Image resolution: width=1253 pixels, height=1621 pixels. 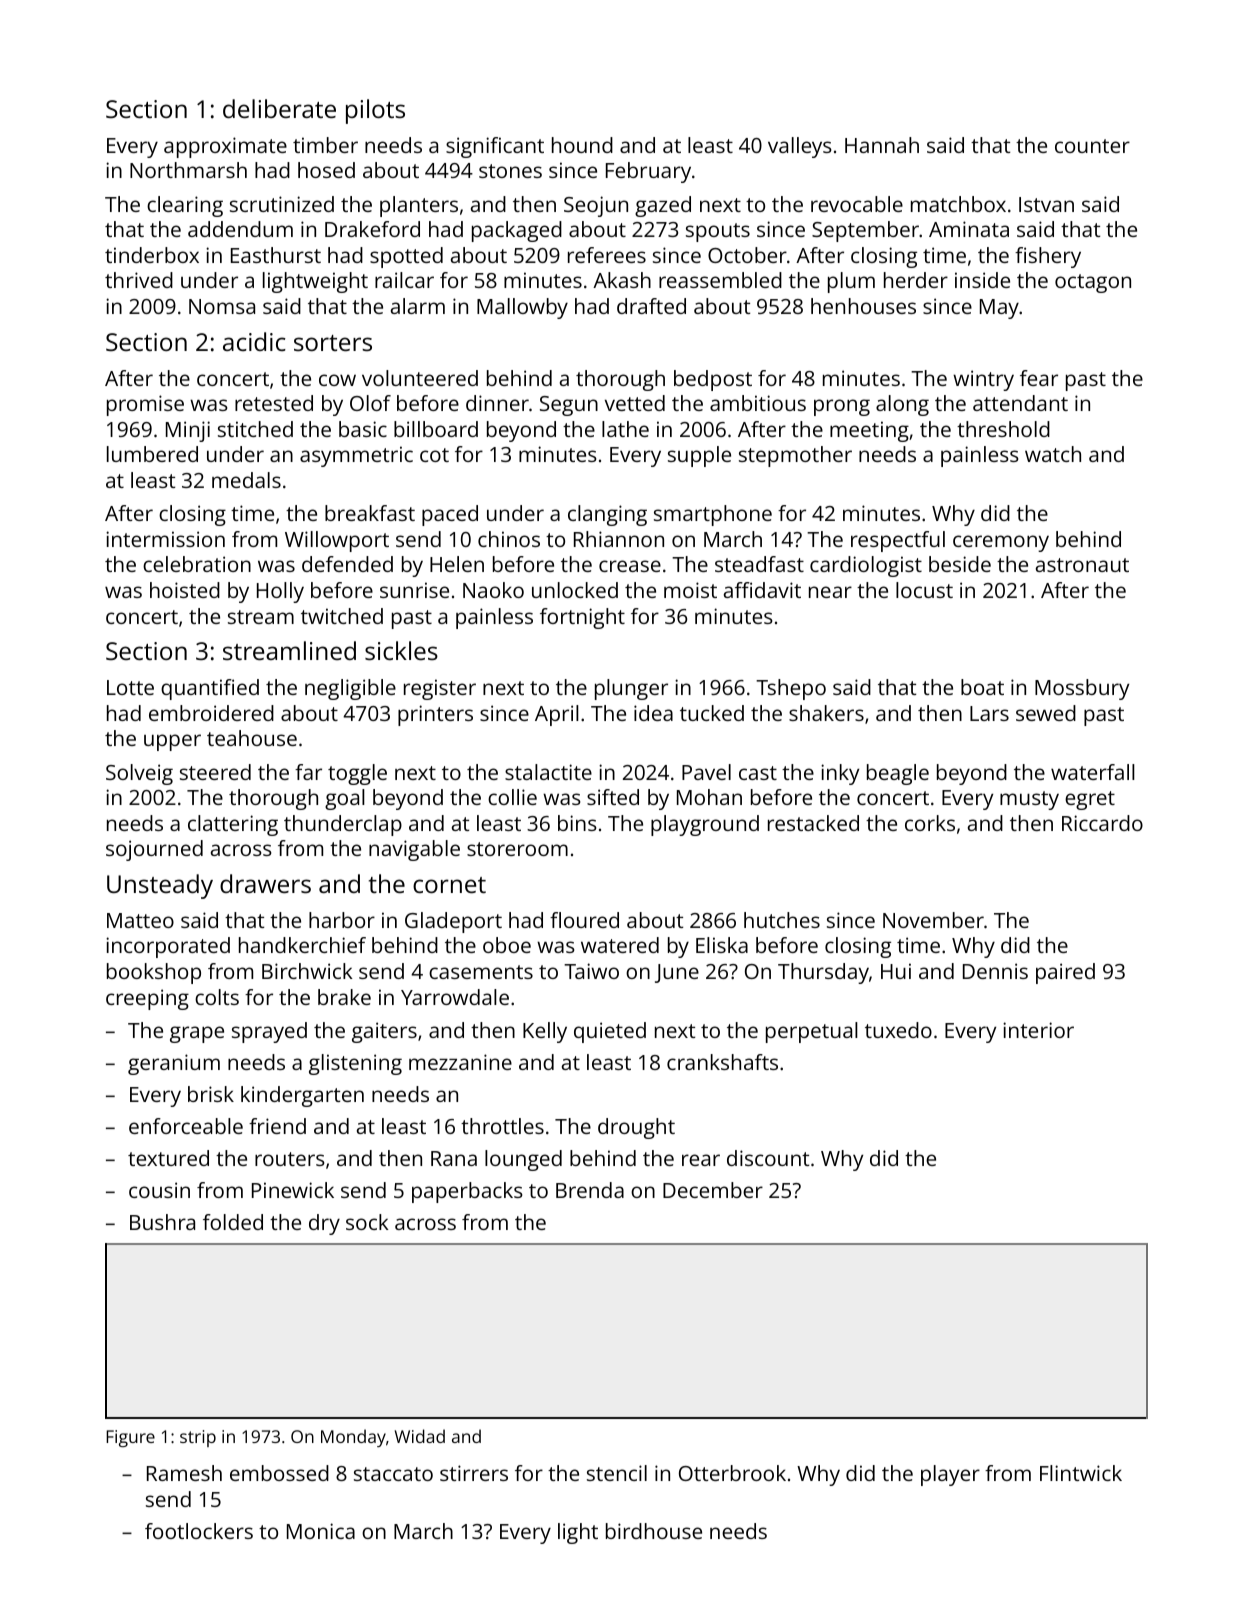 What do you see at coordinates (800, 147) in the screenshot?
I see `valleys` at bounding box center [800, 147].
